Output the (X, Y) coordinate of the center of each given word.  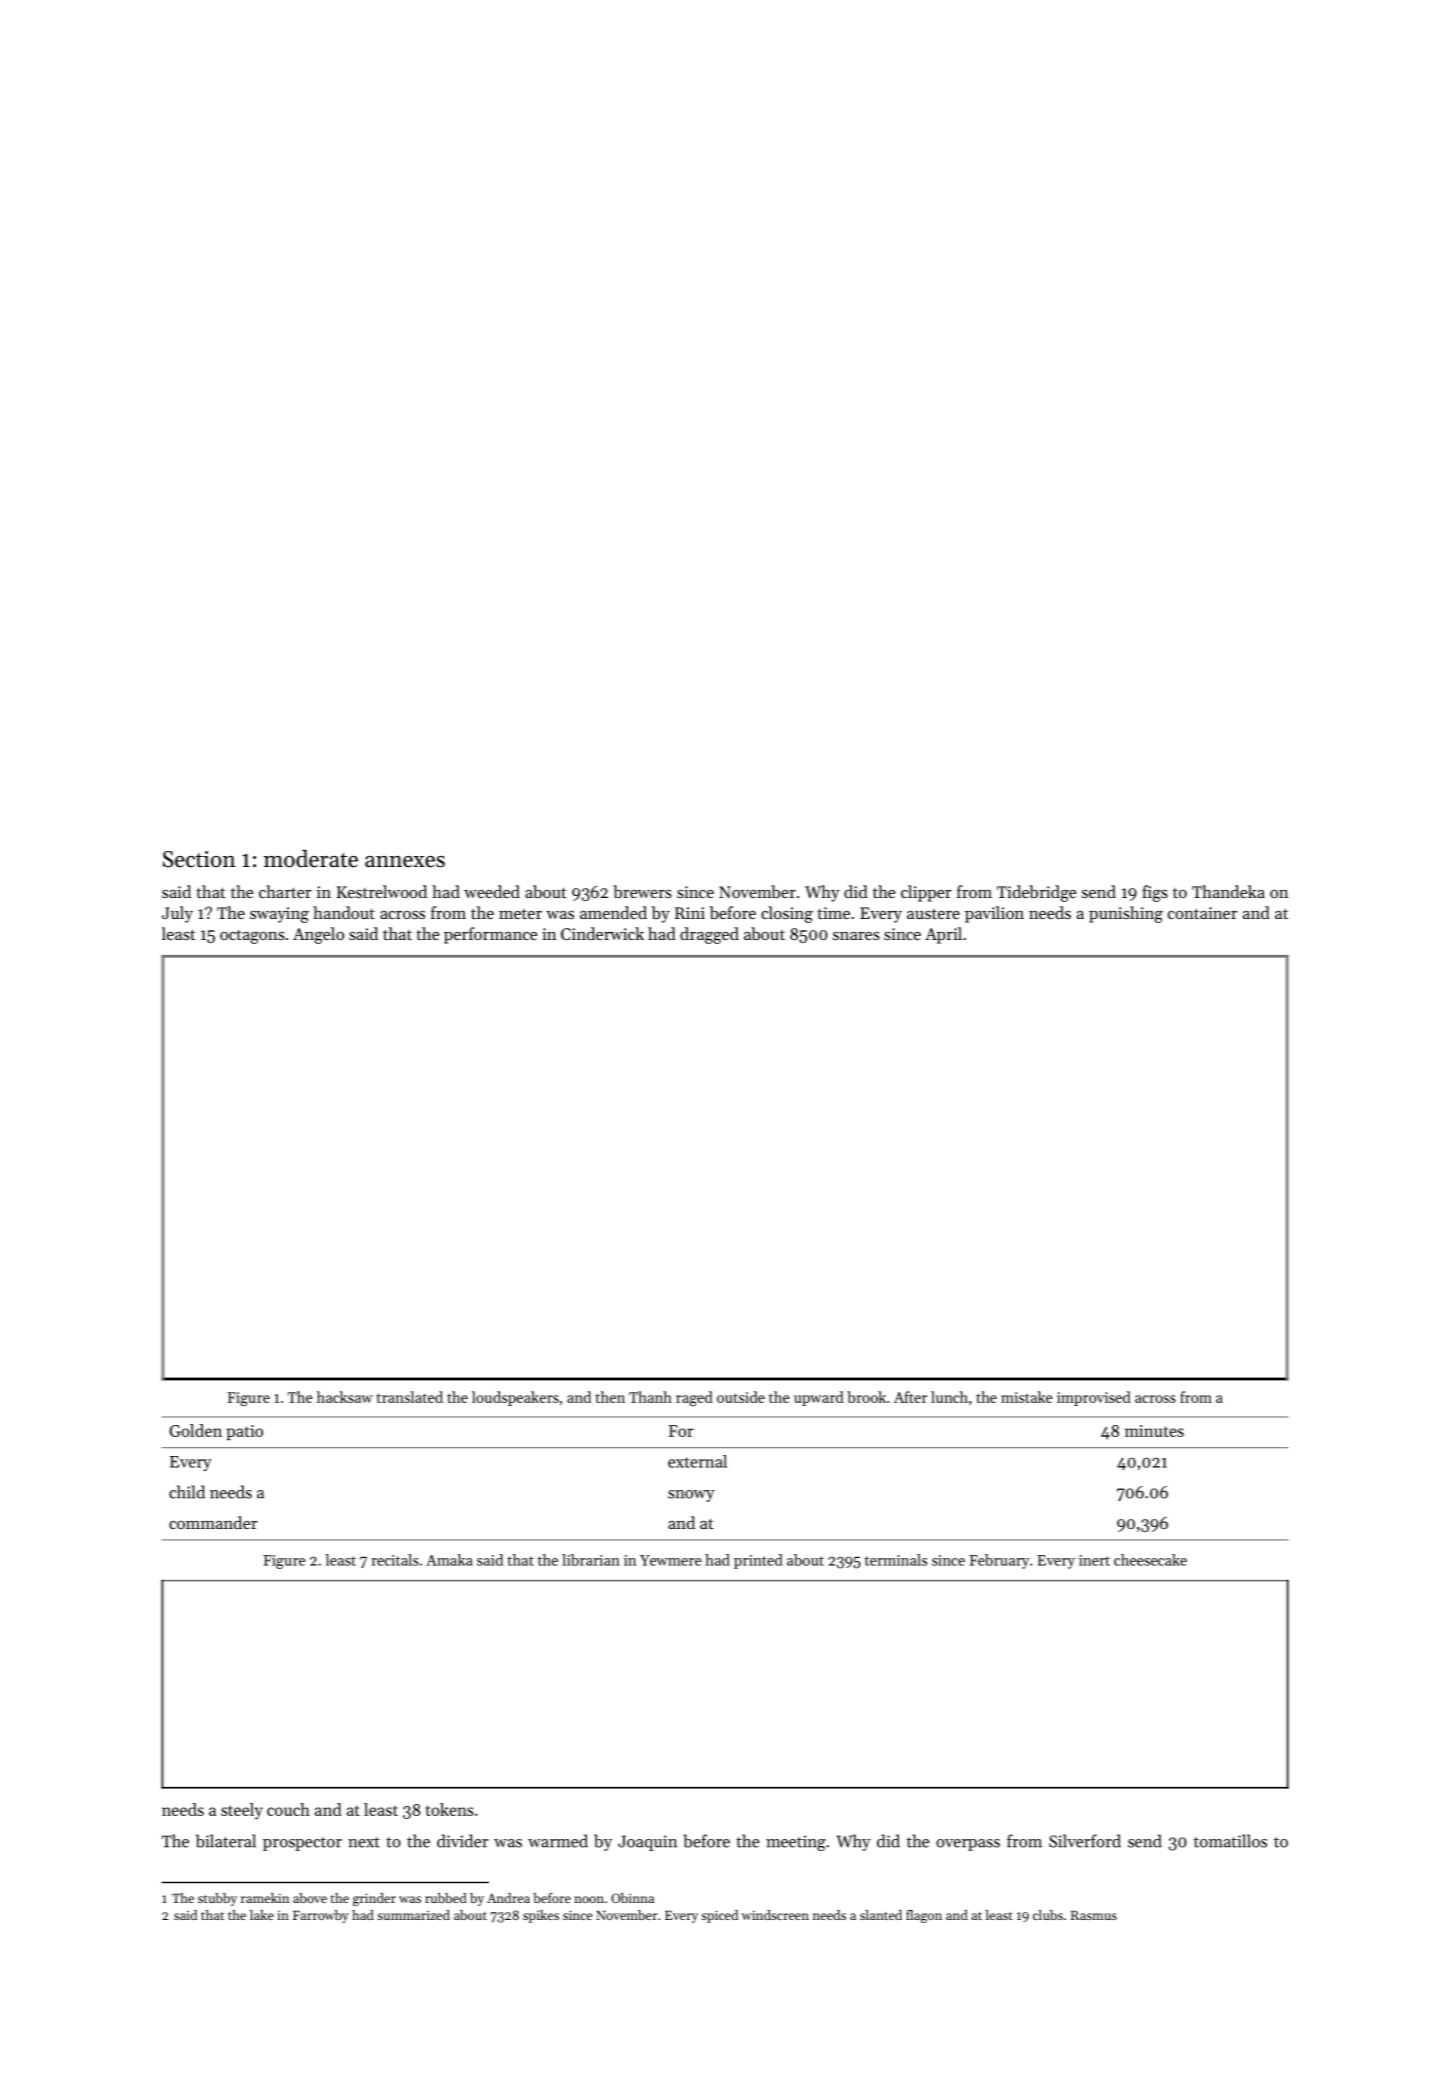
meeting (796, 1843)
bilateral (226, 1841)
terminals (896, 1560)
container (1203, 913)
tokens (450, 1809)
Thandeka (1228, 891)
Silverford (1085, 1841)
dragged (709, 935)
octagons (252, 937)
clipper (926, 893)
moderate (311, 859)
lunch (949, 1397)
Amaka (449, 1560)
